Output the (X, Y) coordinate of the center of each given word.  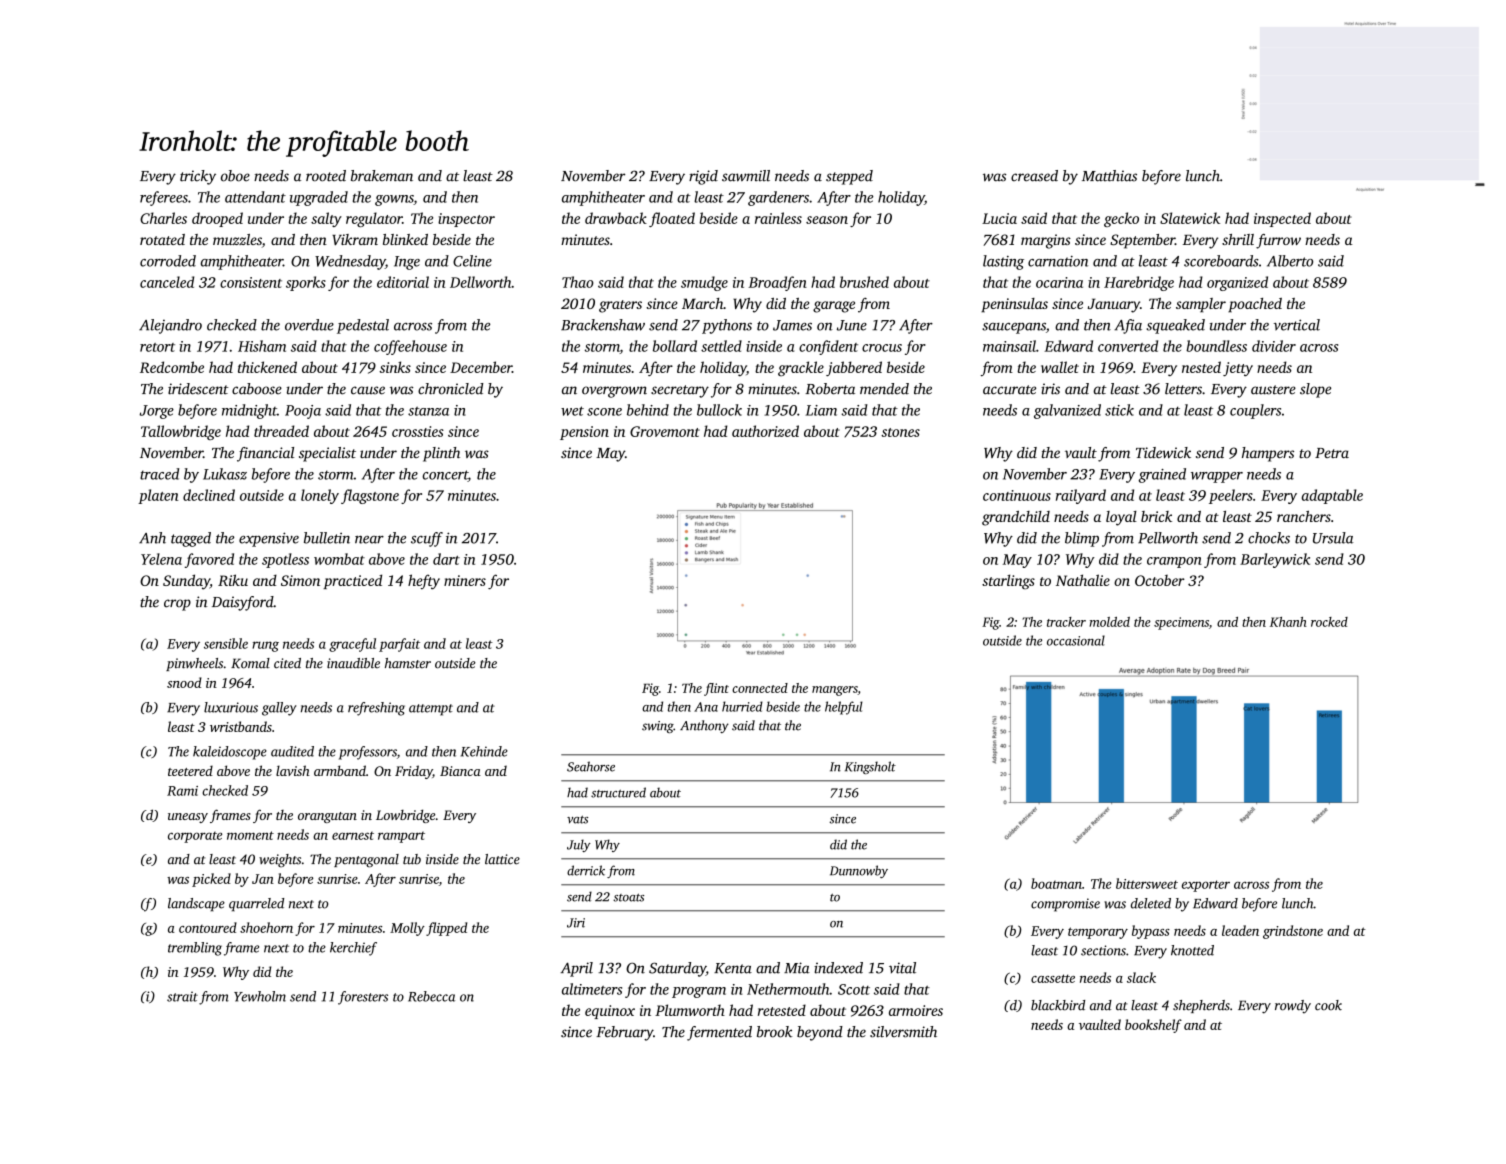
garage (834, 307)
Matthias (1109, 176)
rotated (162, 239)
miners (465, 580)
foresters (363, 998)
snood (184, 682)
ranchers (1304, 516)
